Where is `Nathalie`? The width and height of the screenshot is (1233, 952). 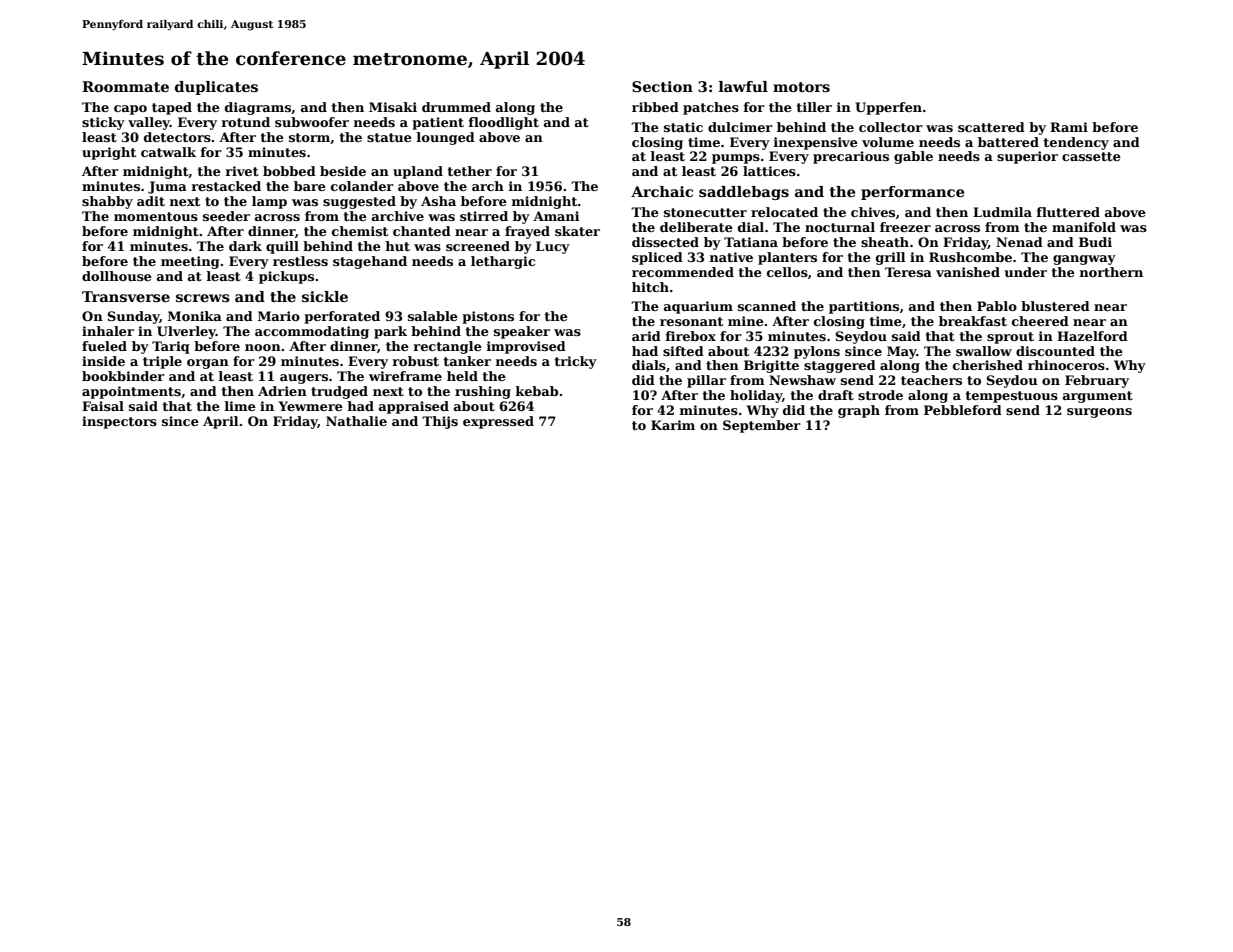 Nathalie is located at coordinates (356, 421).
